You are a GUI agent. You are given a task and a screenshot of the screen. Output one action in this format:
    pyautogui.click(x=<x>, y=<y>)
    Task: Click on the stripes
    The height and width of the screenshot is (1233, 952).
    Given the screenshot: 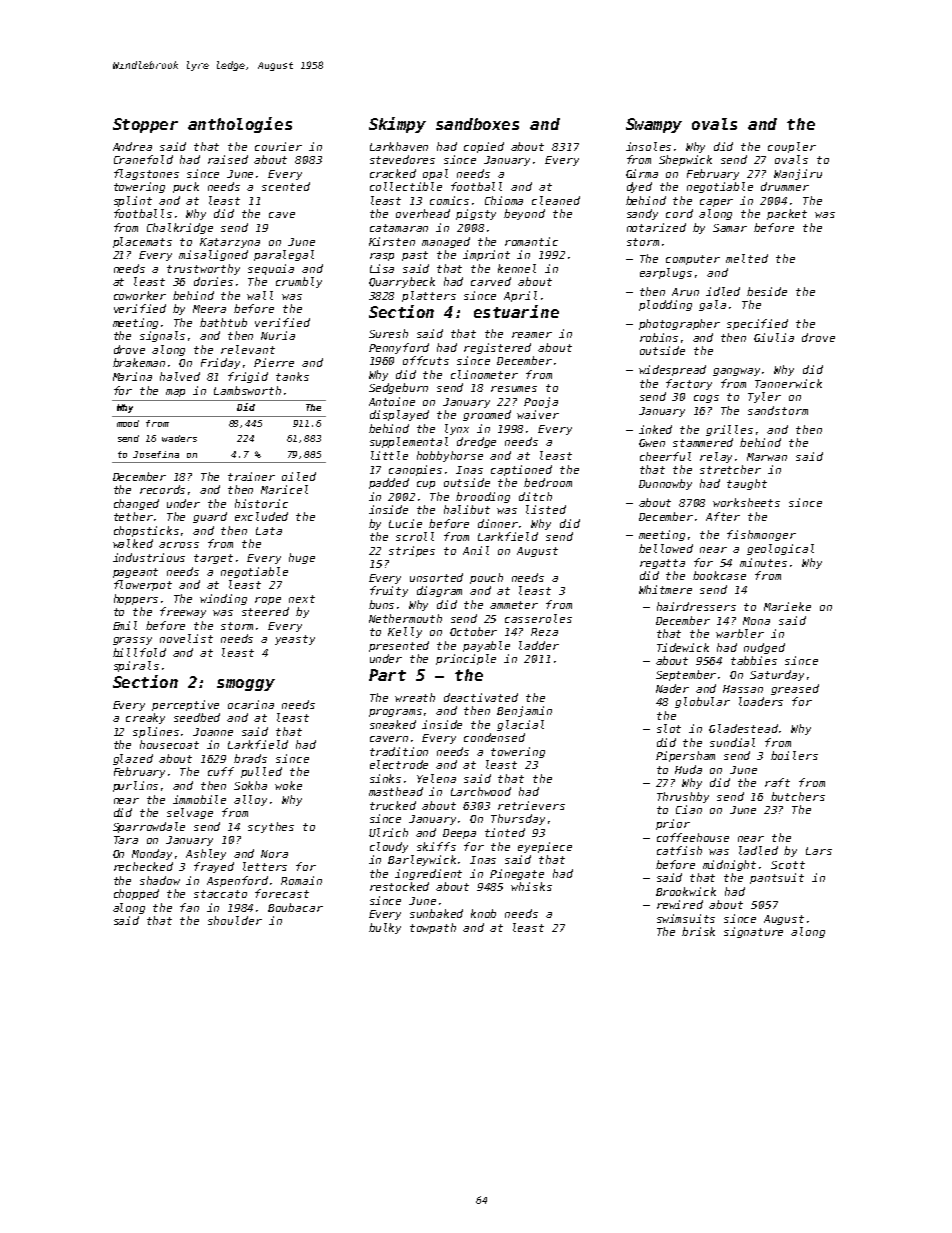 What is the action you would take?
    pyautogui.click(x=412, y=551)
